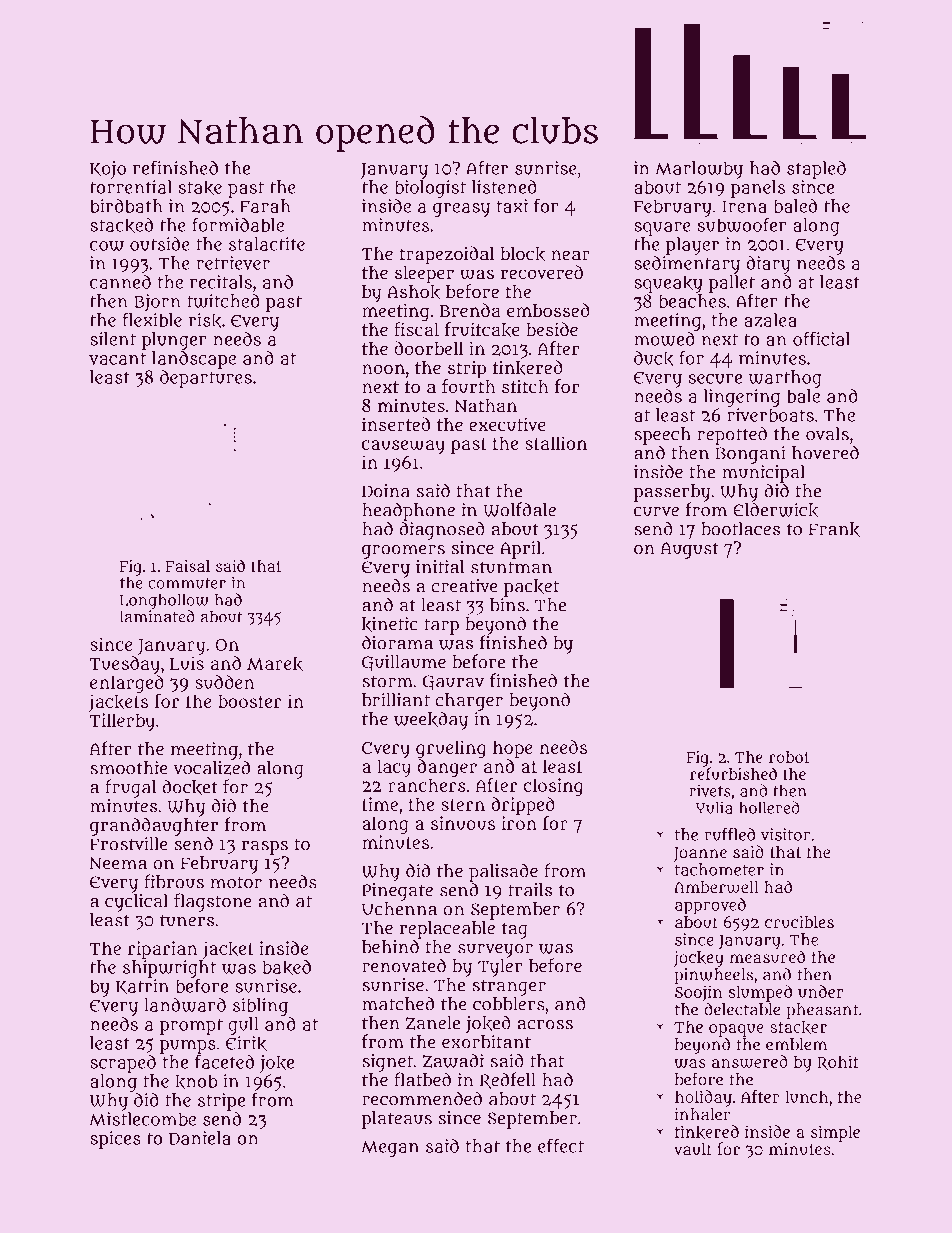 This screenshot has width=952, height=1233. What do you see at coordinates (698, 993) in the screenshot?
I see `Soojin` at bounding box center [698, 993].
